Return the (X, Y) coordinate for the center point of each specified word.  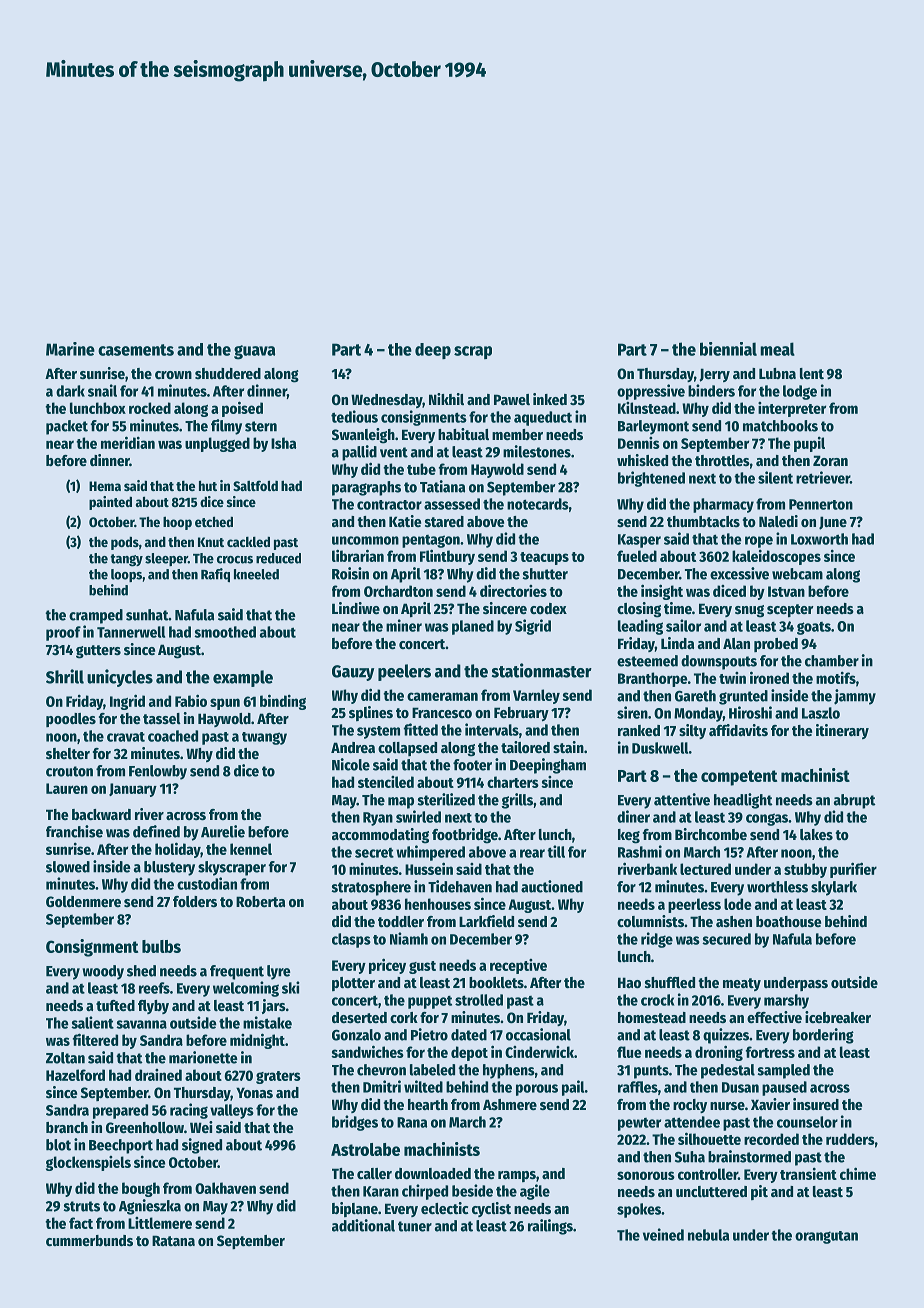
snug (749, 611)
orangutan (826, 1237)
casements (136, 350)
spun (225, 704)
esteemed (647, 661)
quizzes (726, 1036)
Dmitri (382, 1086)
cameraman (442, 696)
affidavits (738, 730)
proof (63, 633)
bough (141, 1189)
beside (472, 1190)
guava (254, 352)
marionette (203, 1057)
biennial (728, 349)
